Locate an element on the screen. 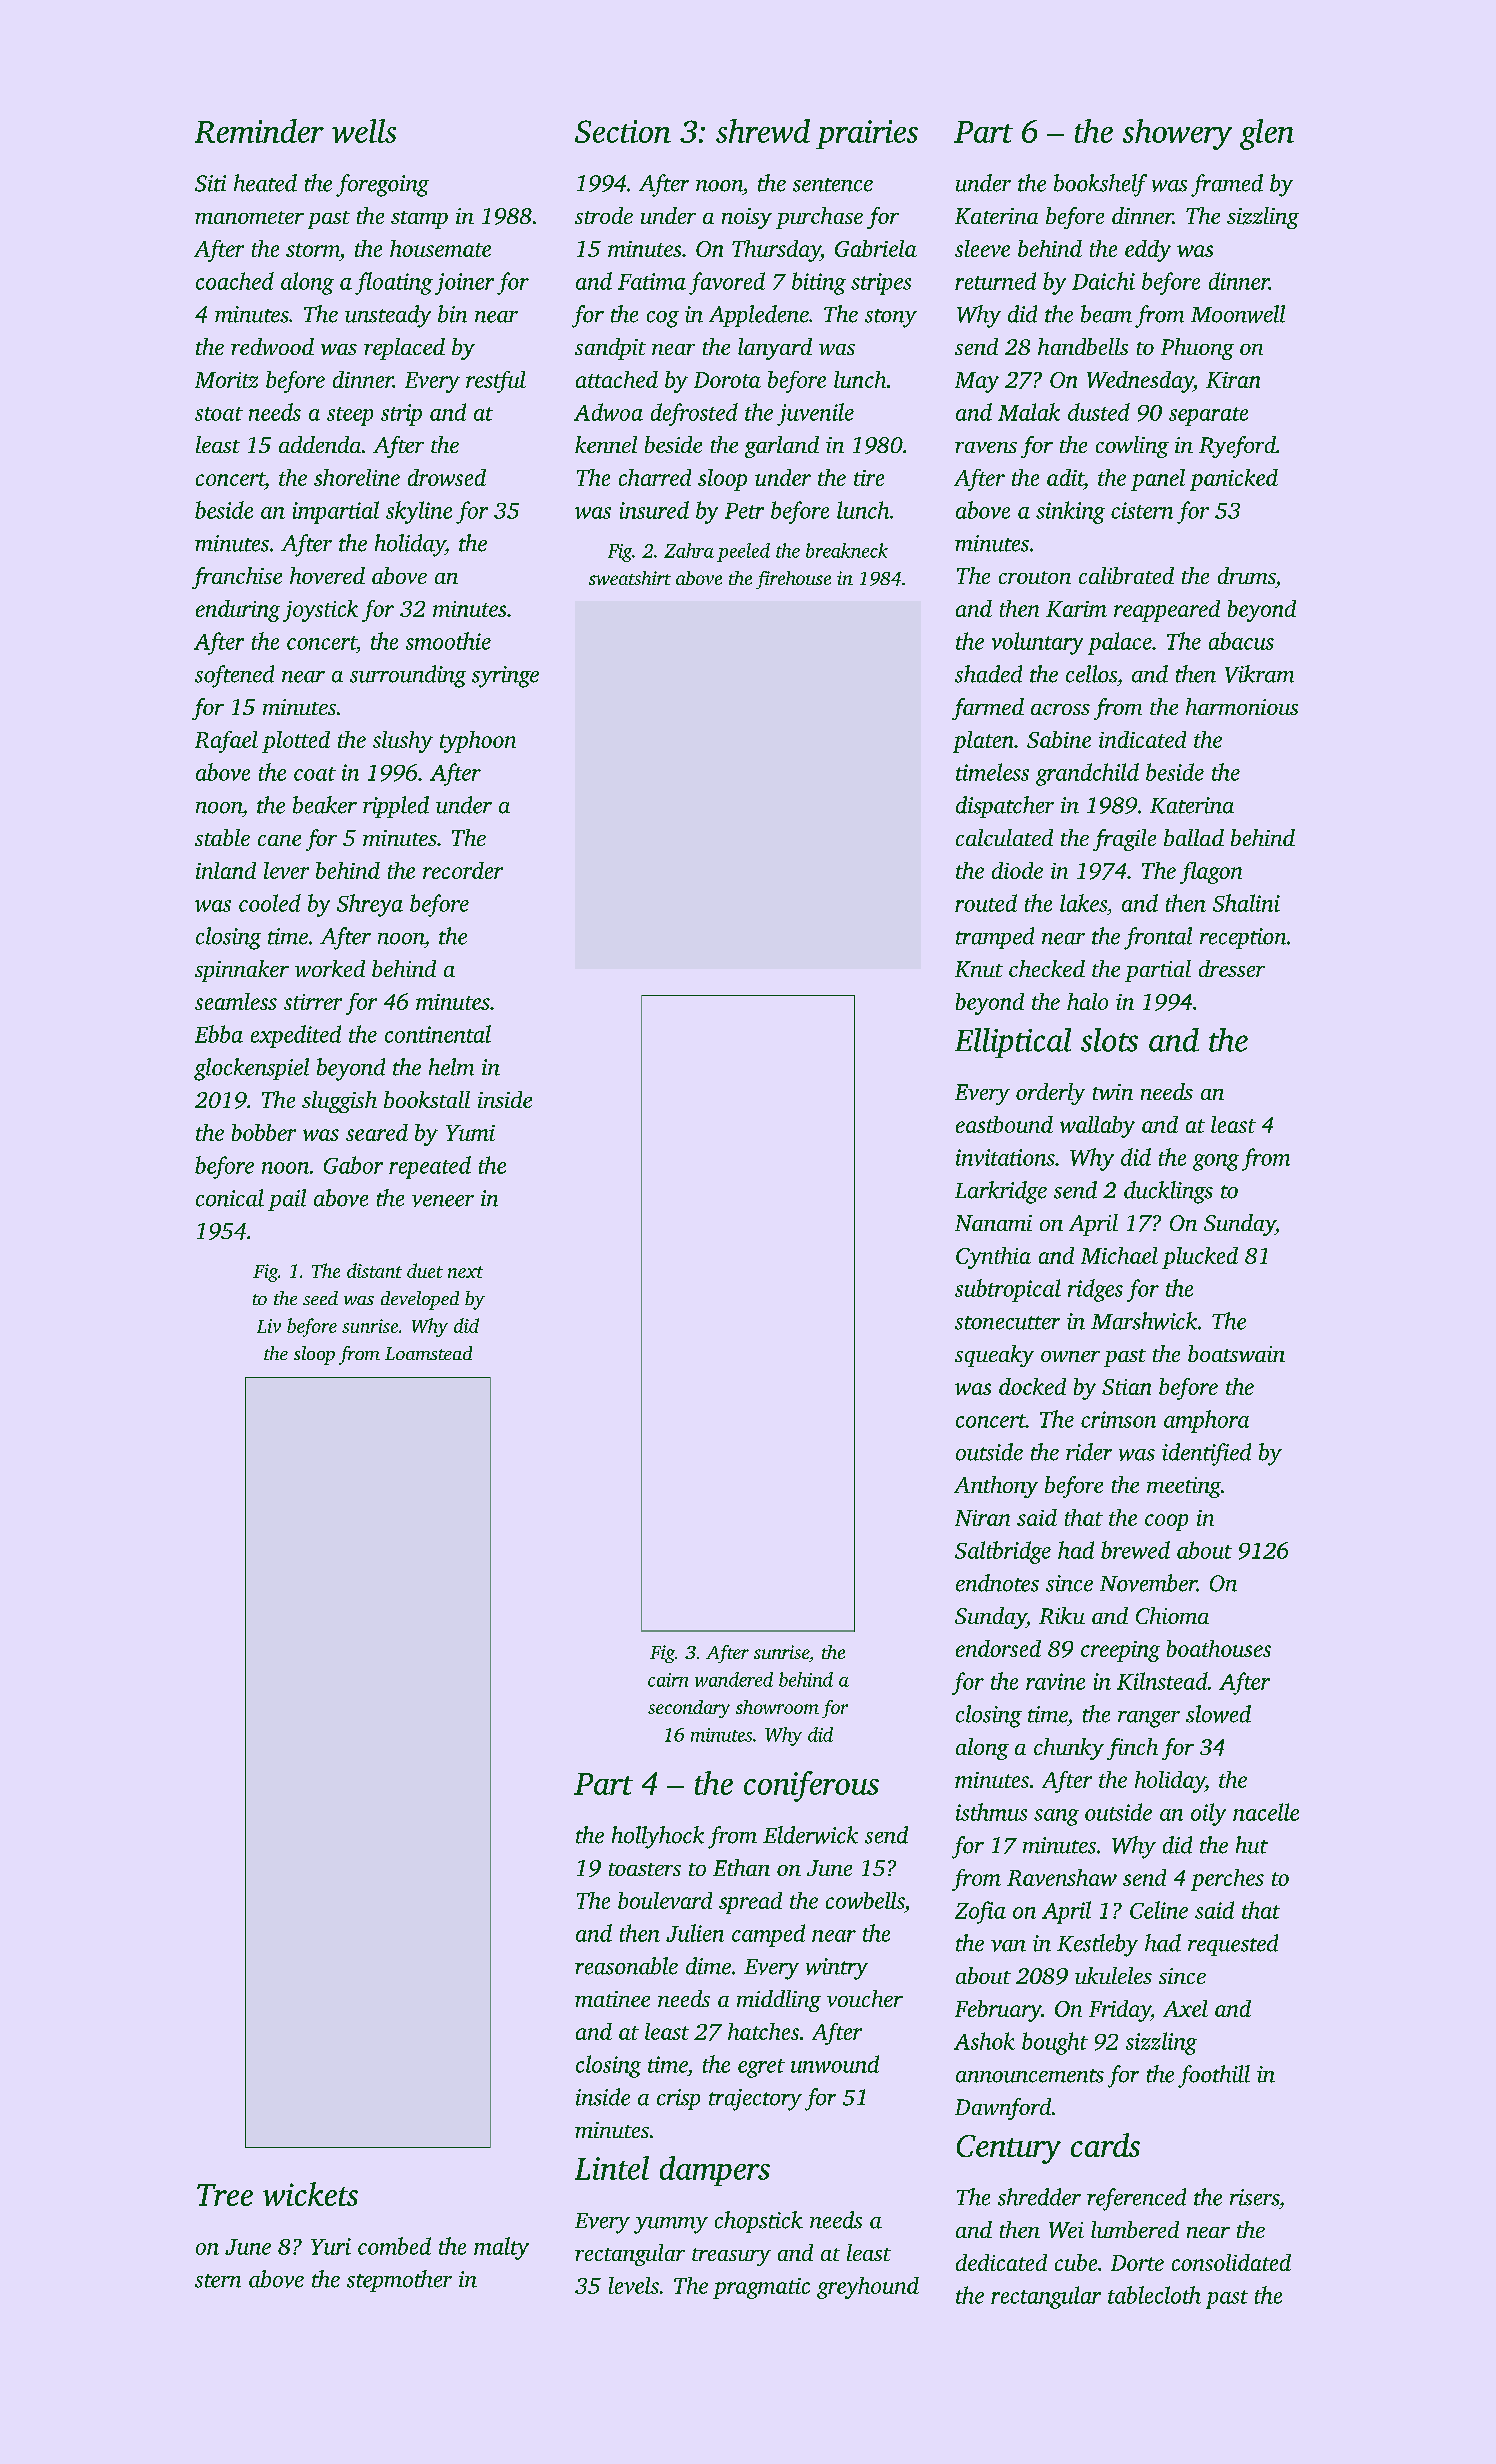 The height and width of the screenshot is (2464, 1496). Shreya is located at coordinates (370, 905).
